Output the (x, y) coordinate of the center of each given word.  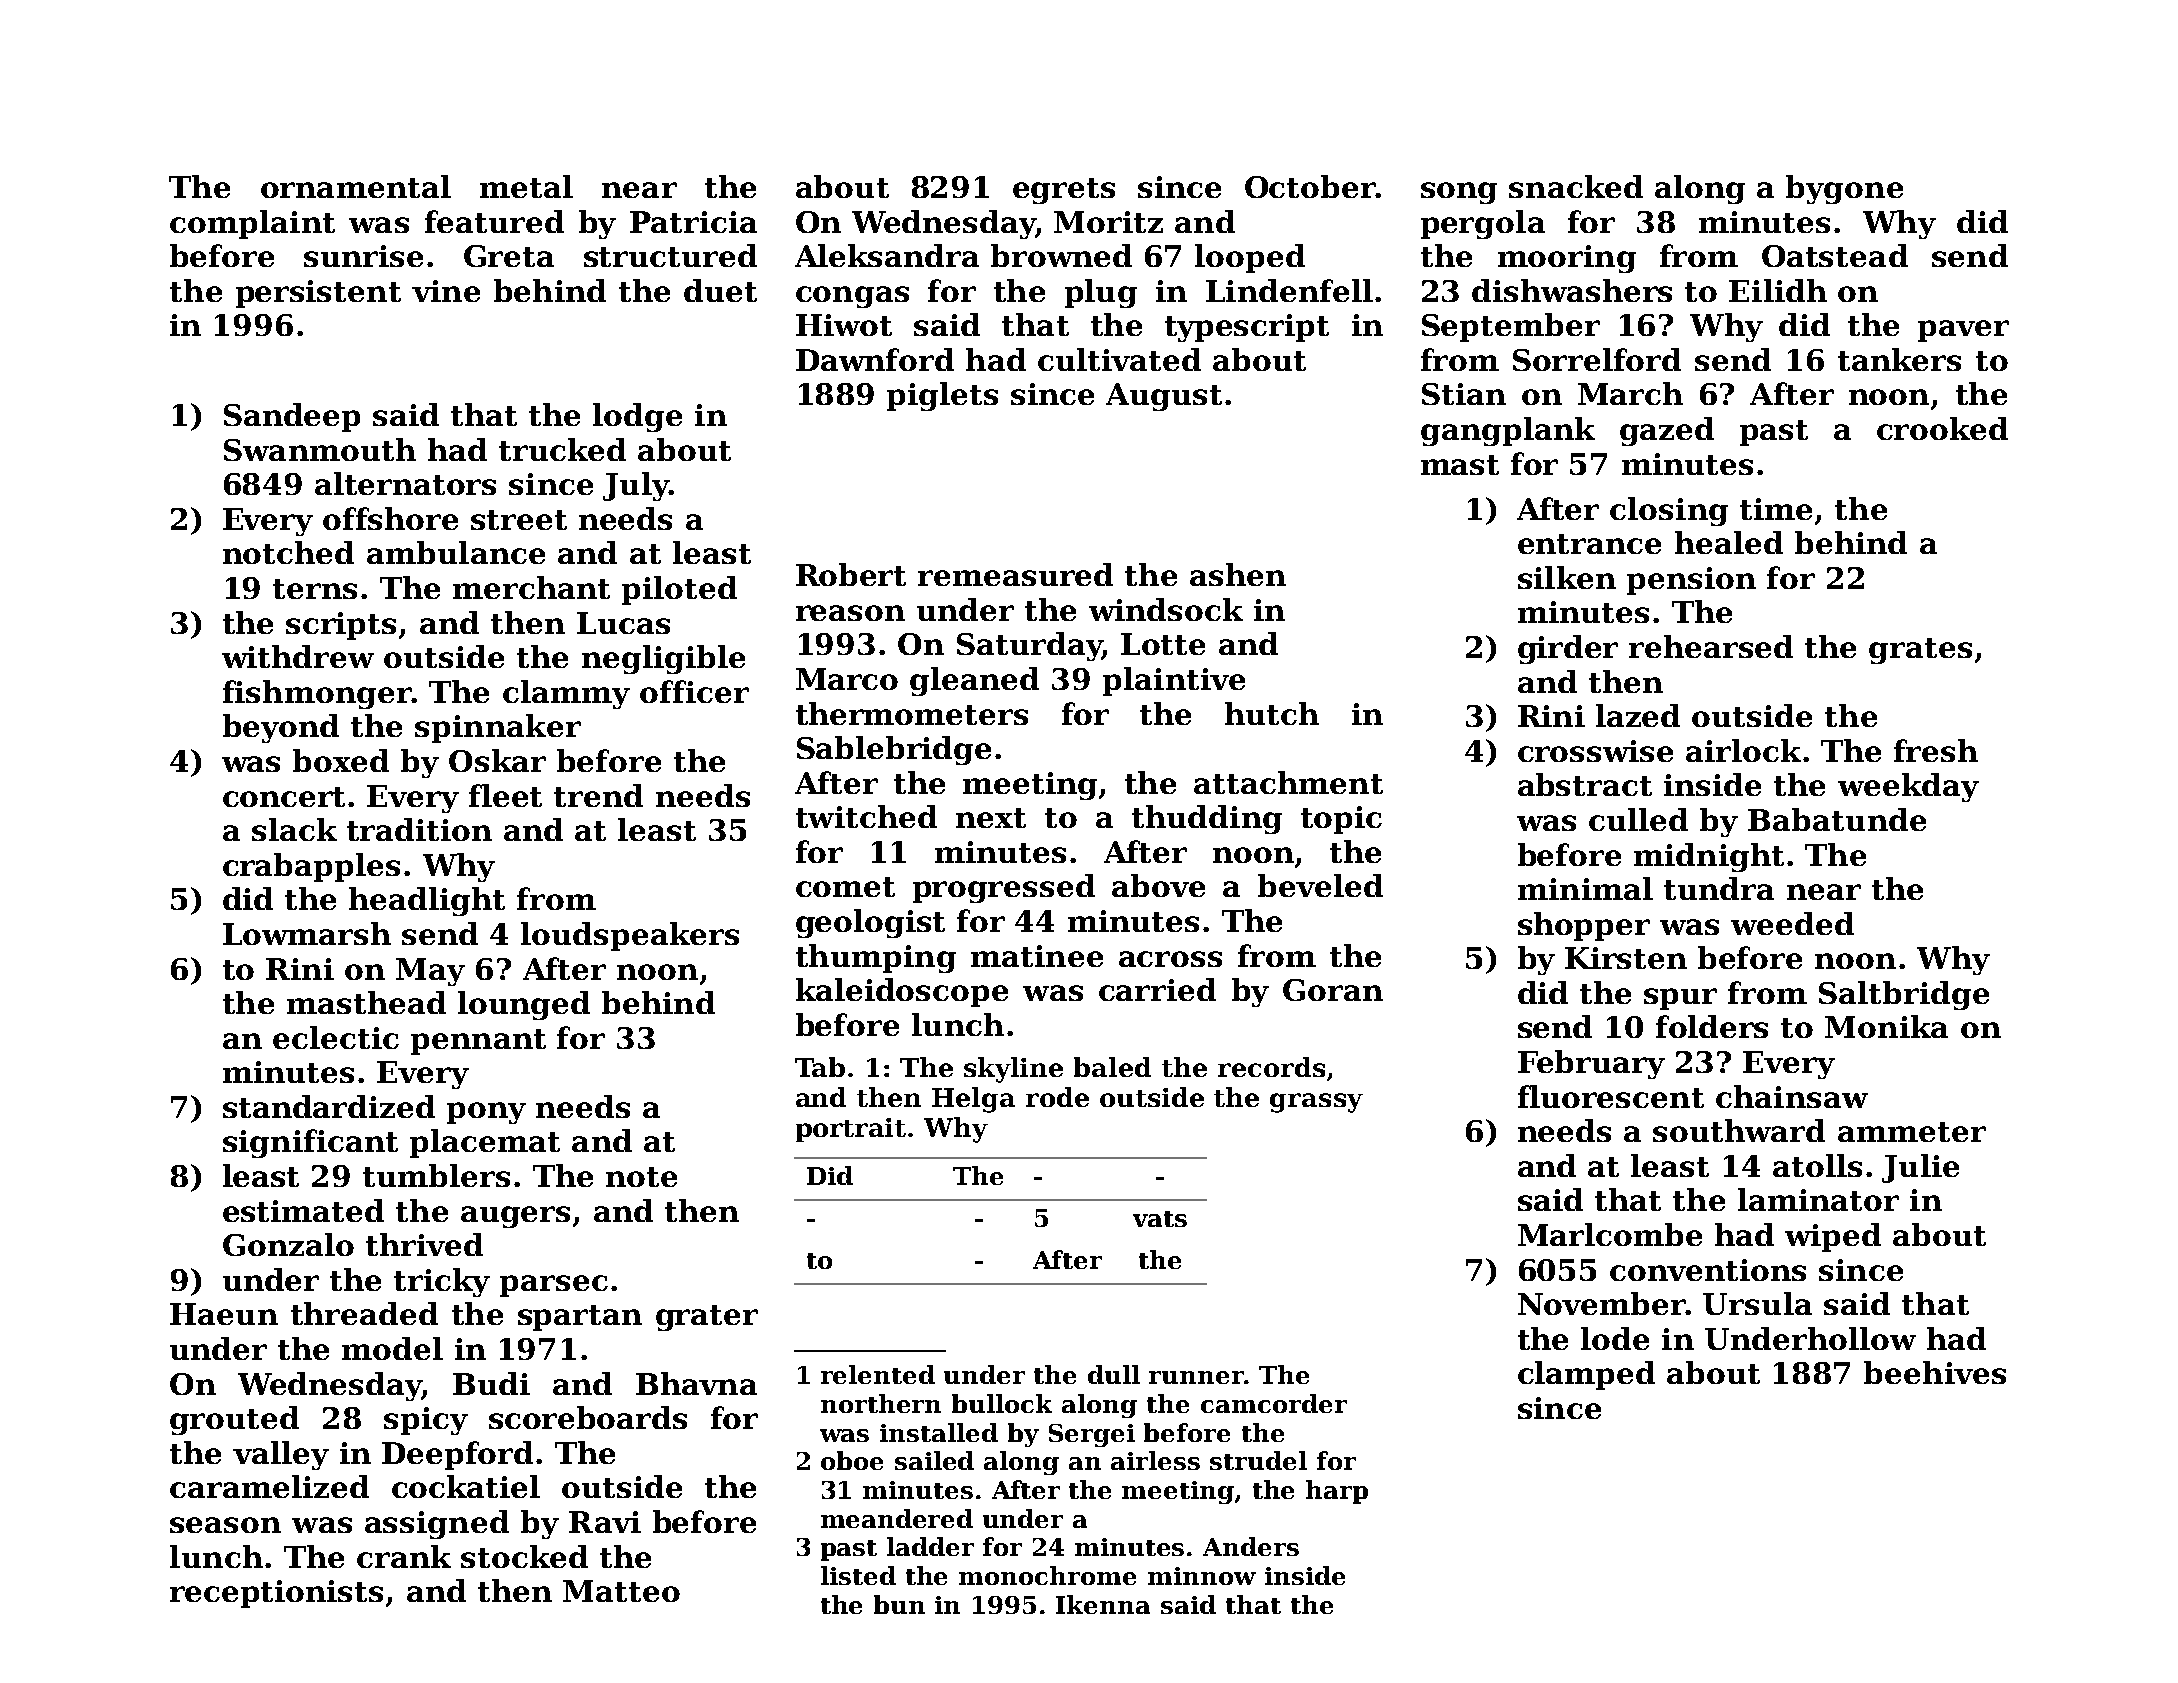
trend (598, 795)
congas (852, 297)
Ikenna (1103, 1604)
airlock (1743, 750)
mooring (1567, 259)
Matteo (621, 1591)
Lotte (1163, 644)
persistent (318, 294)
